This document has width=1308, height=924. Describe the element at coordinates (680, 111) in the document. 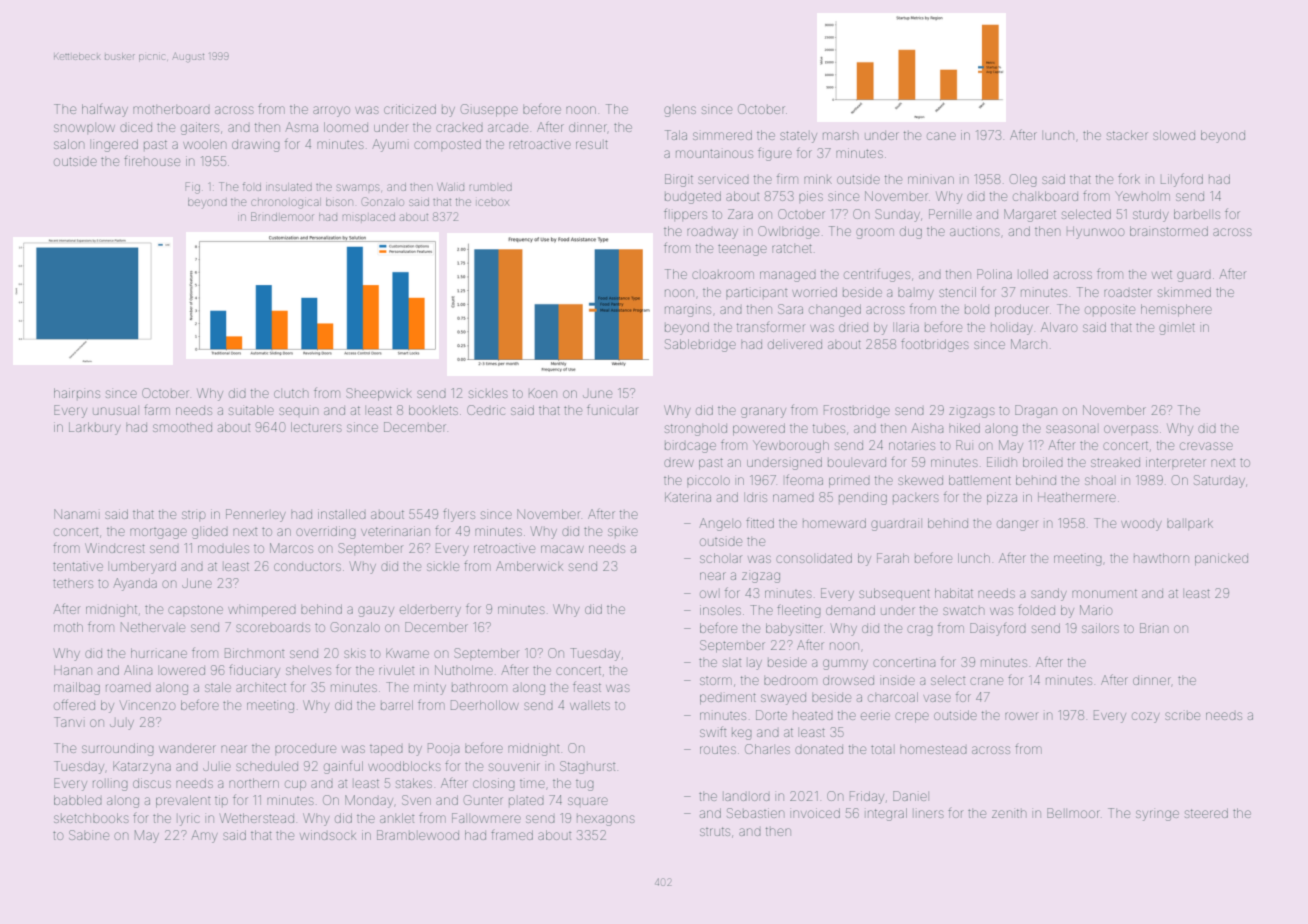

I see `glens` at that location.
